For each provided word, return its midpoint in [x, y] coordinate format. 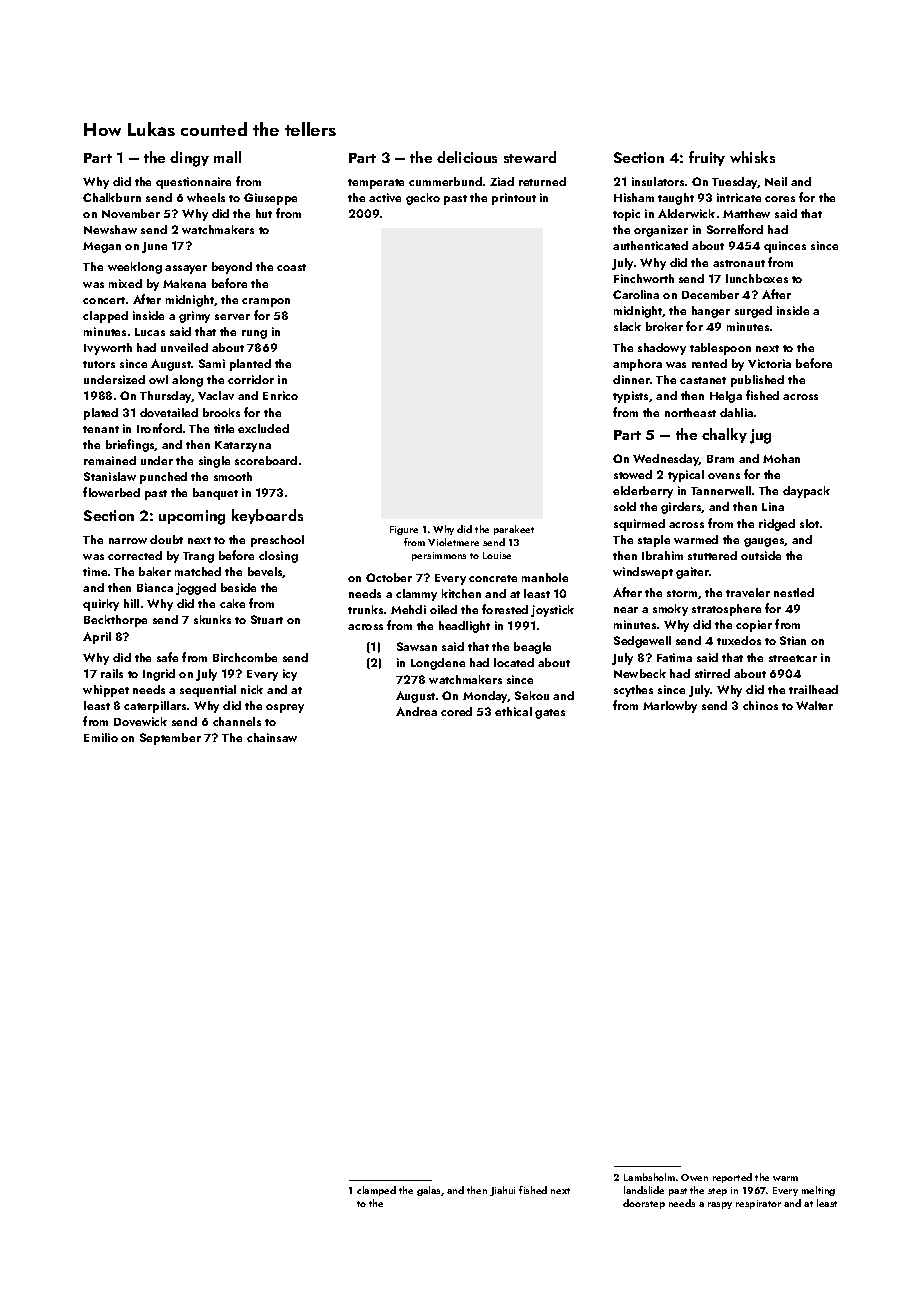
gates [550, 714]
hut [264, 213]
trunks [365, 609]
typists [630, 397]
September [170, 739]
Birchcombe [245, 657]
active [385, 197]
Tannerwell [721, 490]
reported [732, 1178]
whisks [752, 157]
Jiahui [502, 1191]
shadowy [662, 349]
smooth [233, 476]
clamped [376, 1191]
